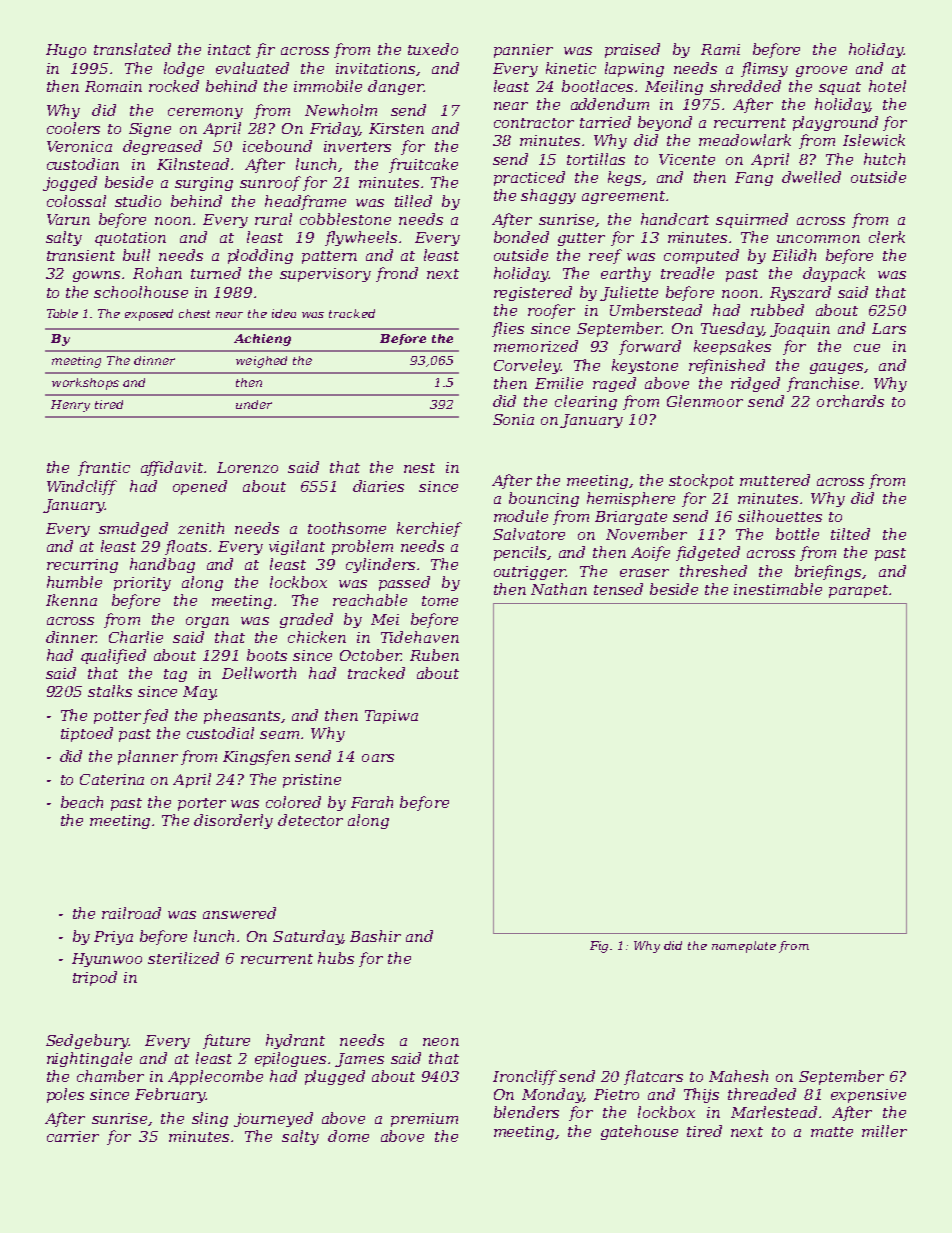 The height and width of the image is (1233, 952). I want to click on Lorenzo, so click(247, 467).
